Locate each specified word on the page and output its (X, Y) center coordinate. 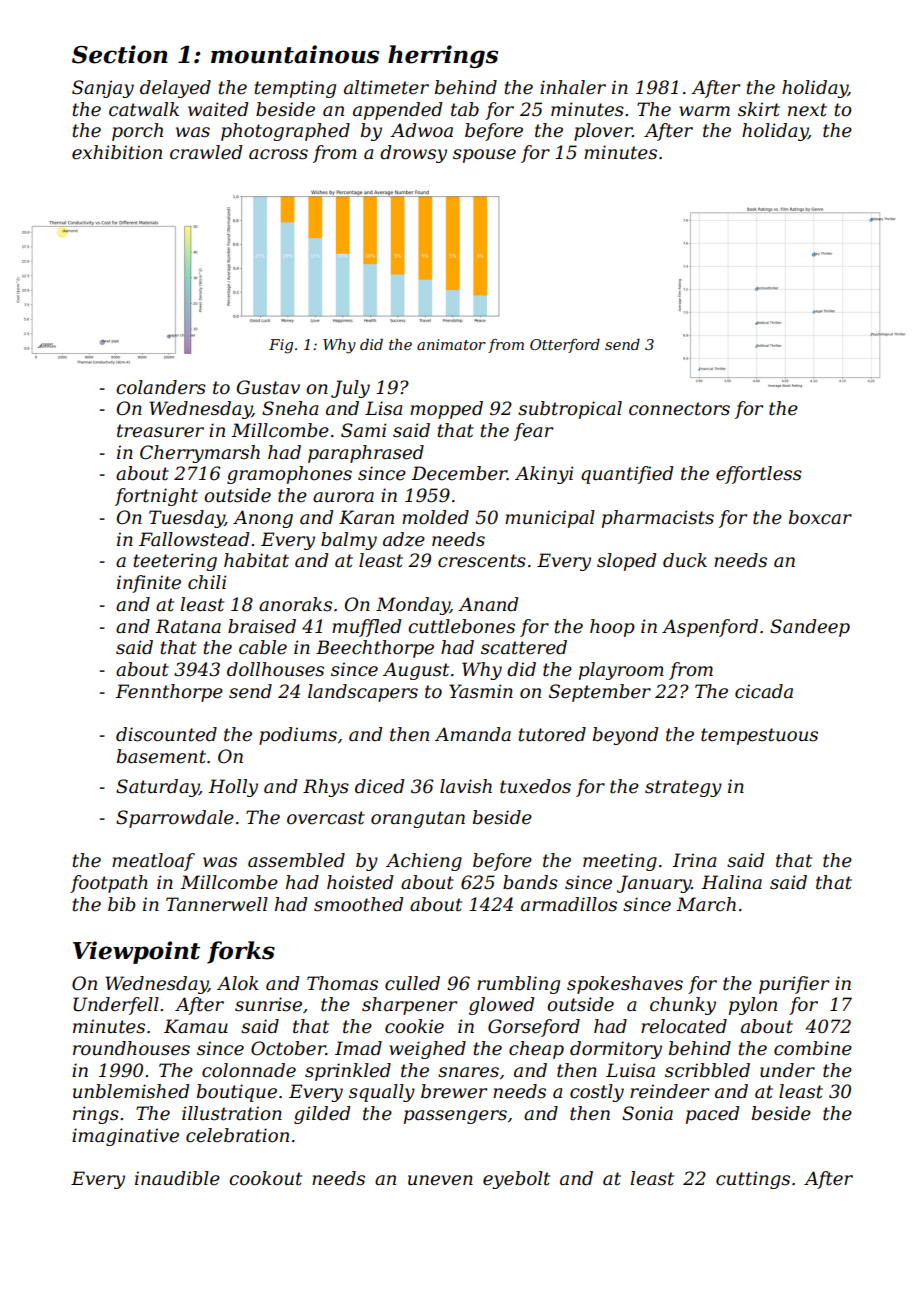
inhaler (573, 87)
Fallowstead (194, 539)
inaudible (177, 1178)
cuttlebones (461, 626)
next (807, 110)
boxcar (820, 517)
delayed (175, 89)
